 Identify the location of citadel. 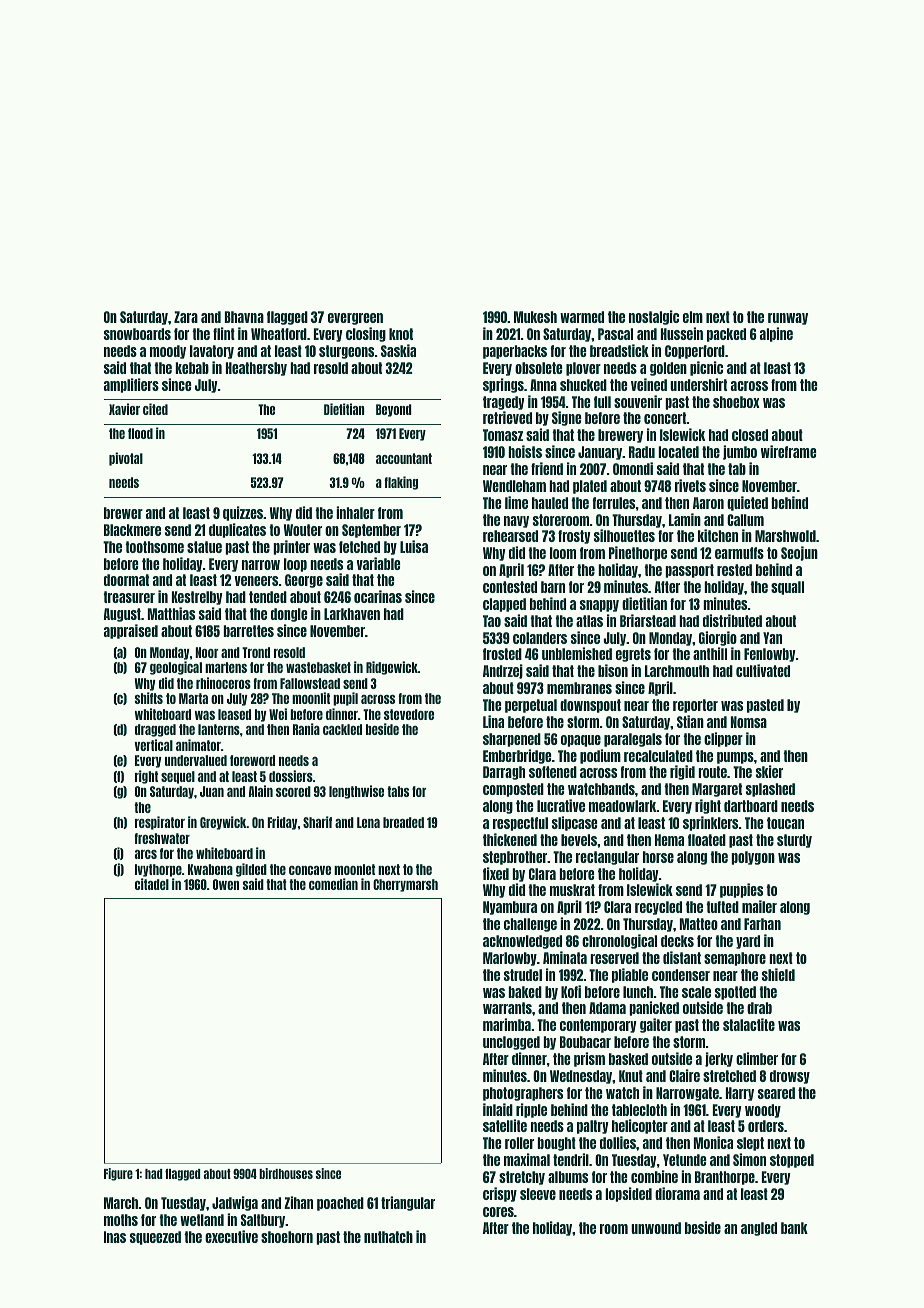
(152, 884).
